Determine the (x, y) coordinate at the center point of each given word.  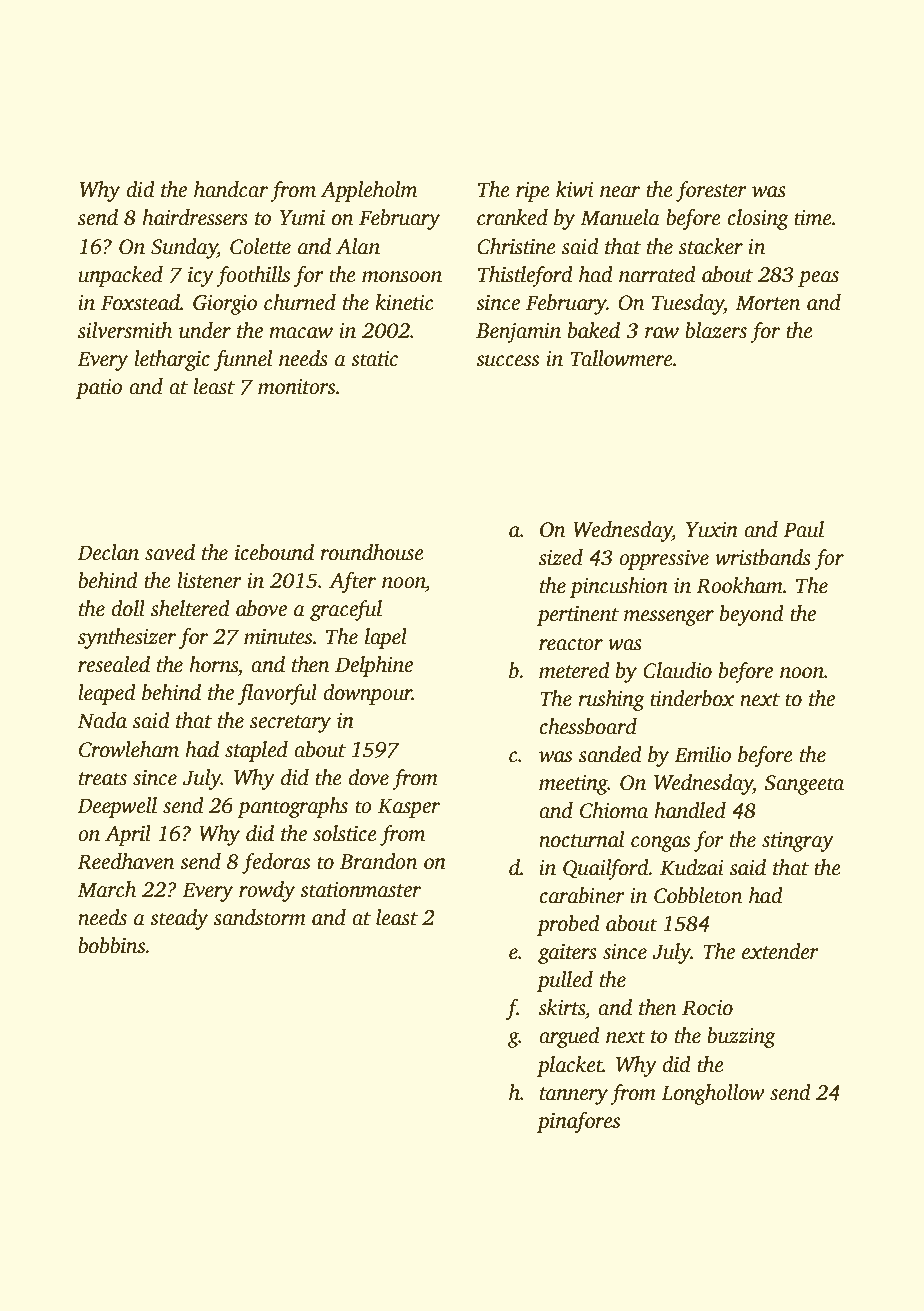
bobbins (112, 945)
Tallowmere (622, 358)
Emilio (702, 754)
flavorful (277, 694)
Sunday (184, 248)
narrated (657, 274)
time (813, 218)
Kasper (409, 808)
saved (170, 552)
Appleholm (369, 191)
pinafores (578, 1122)
